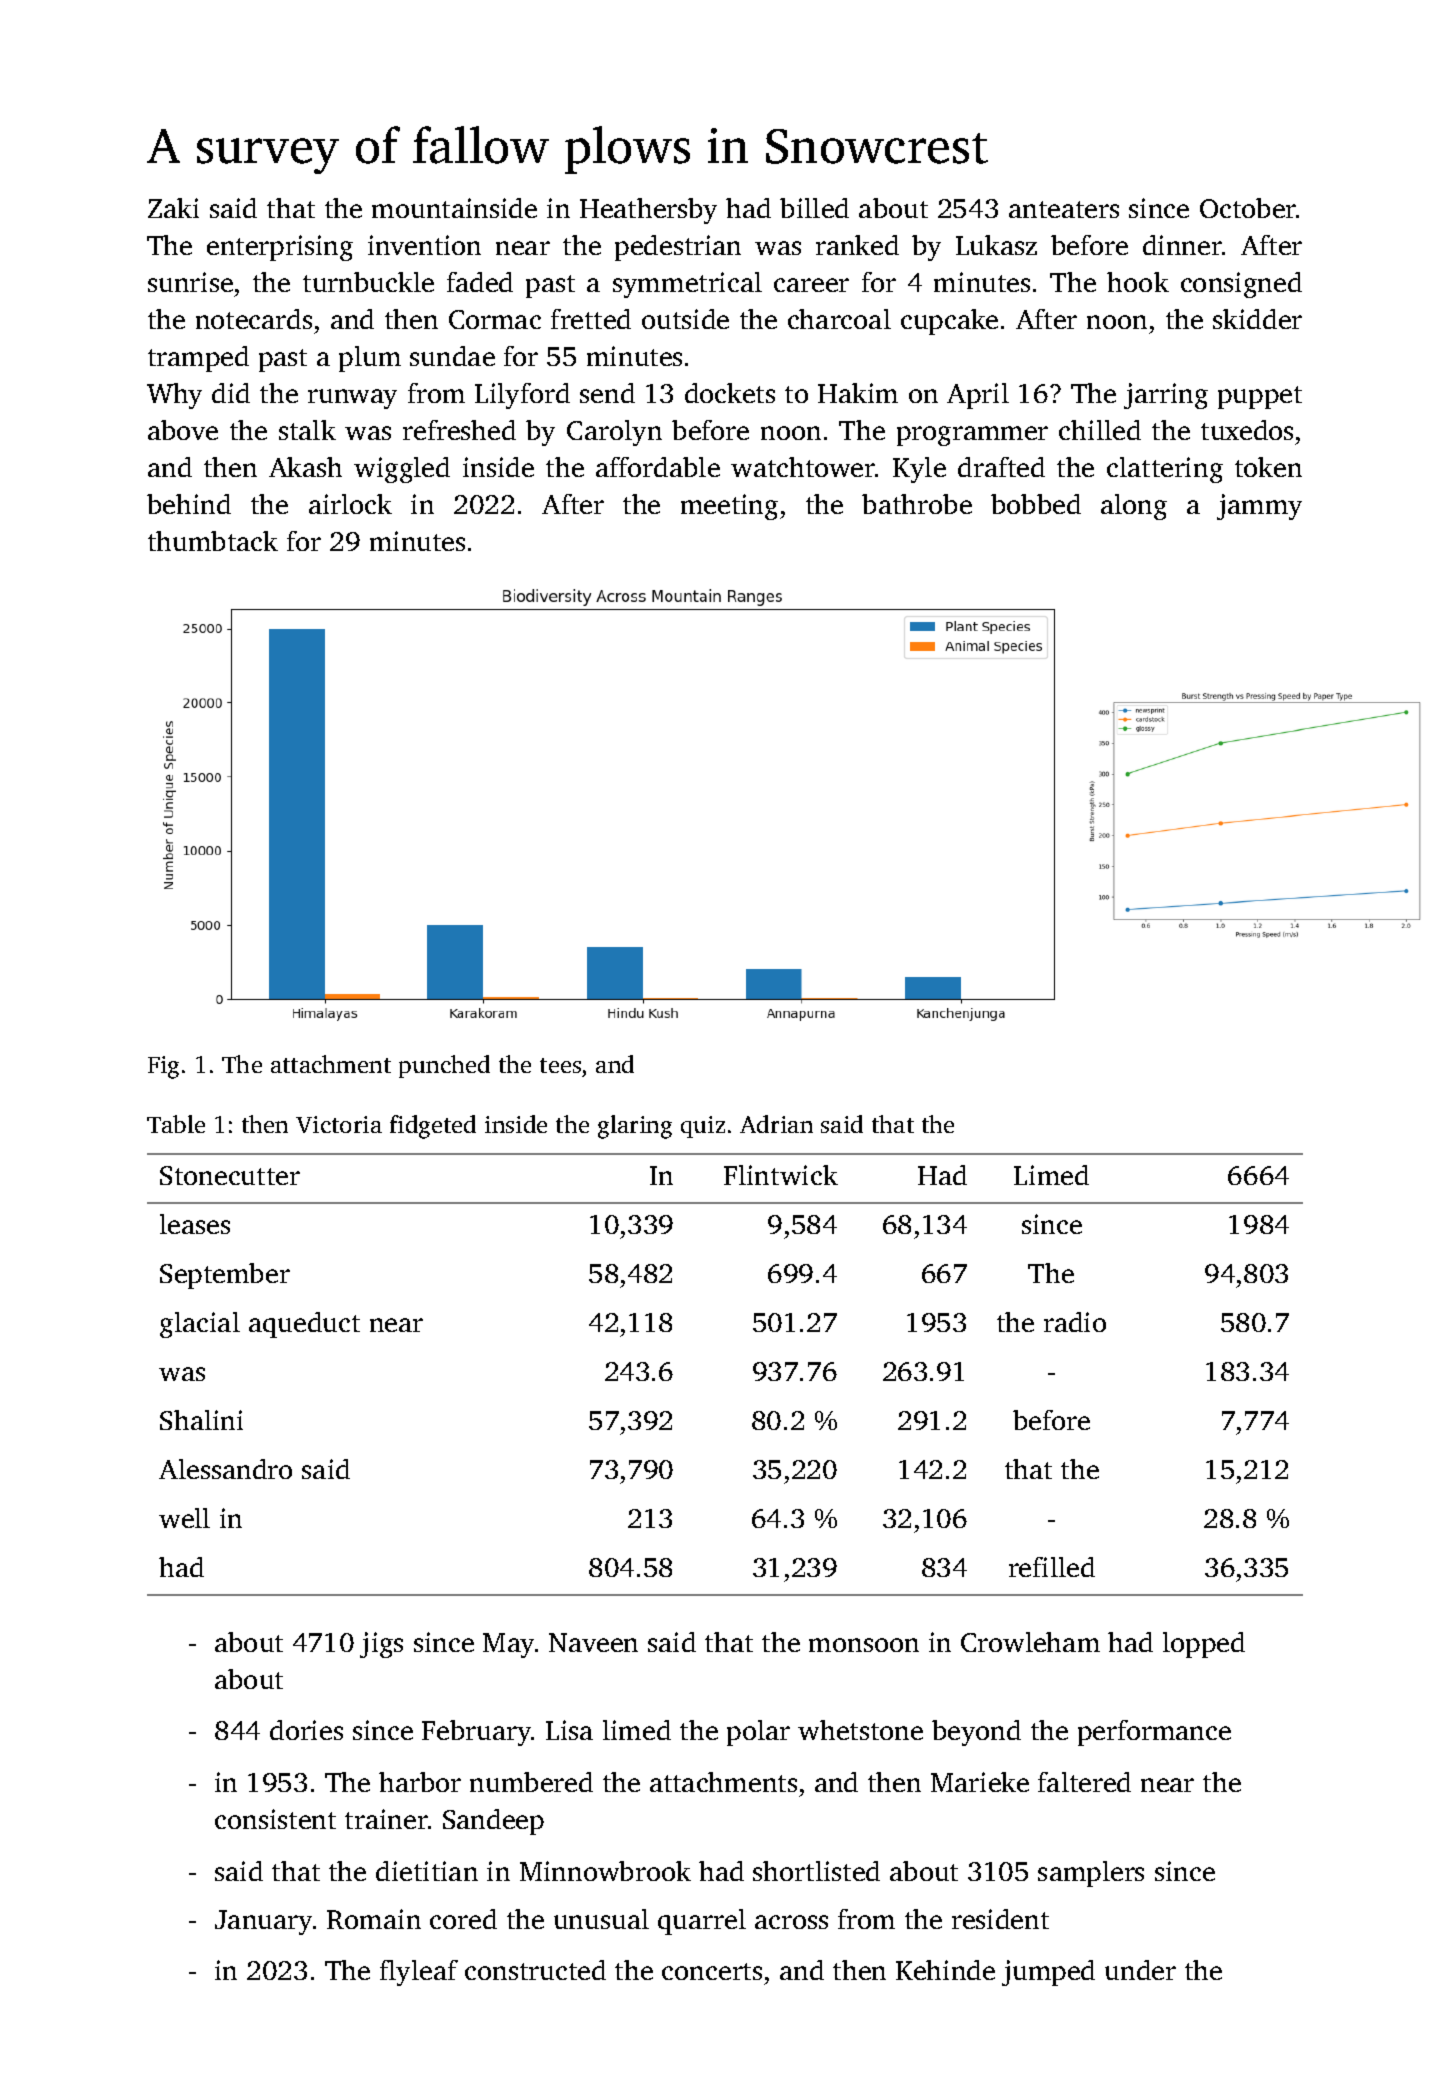  Describe the element at coordinates (200, 1325) in the screenshot. I see `glacial` at that location.
